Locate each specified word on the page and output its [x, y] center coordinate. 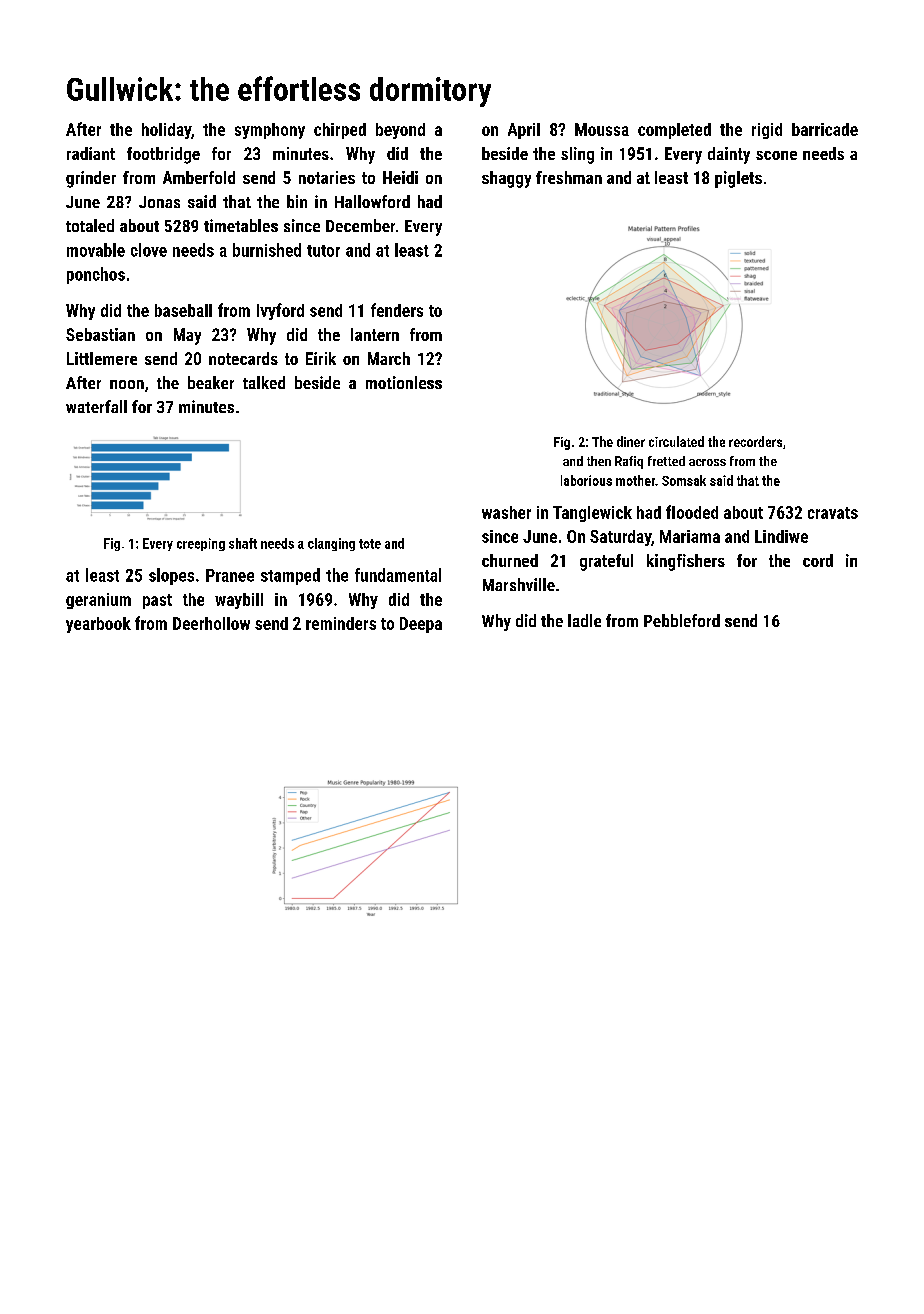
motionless [404, 382]
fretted [666, 461]
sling [577, 155]
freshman [569, 177]
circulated [676, 441]
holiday [166, 131]
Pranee [230, 575]
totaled [90, 225]
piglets [738, 179]
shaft [243, 543]
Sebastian [100, 334]
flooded [692, 512]
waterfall [96, 406]
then [599, 461]
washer [506, 512]
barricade [825, 129]
